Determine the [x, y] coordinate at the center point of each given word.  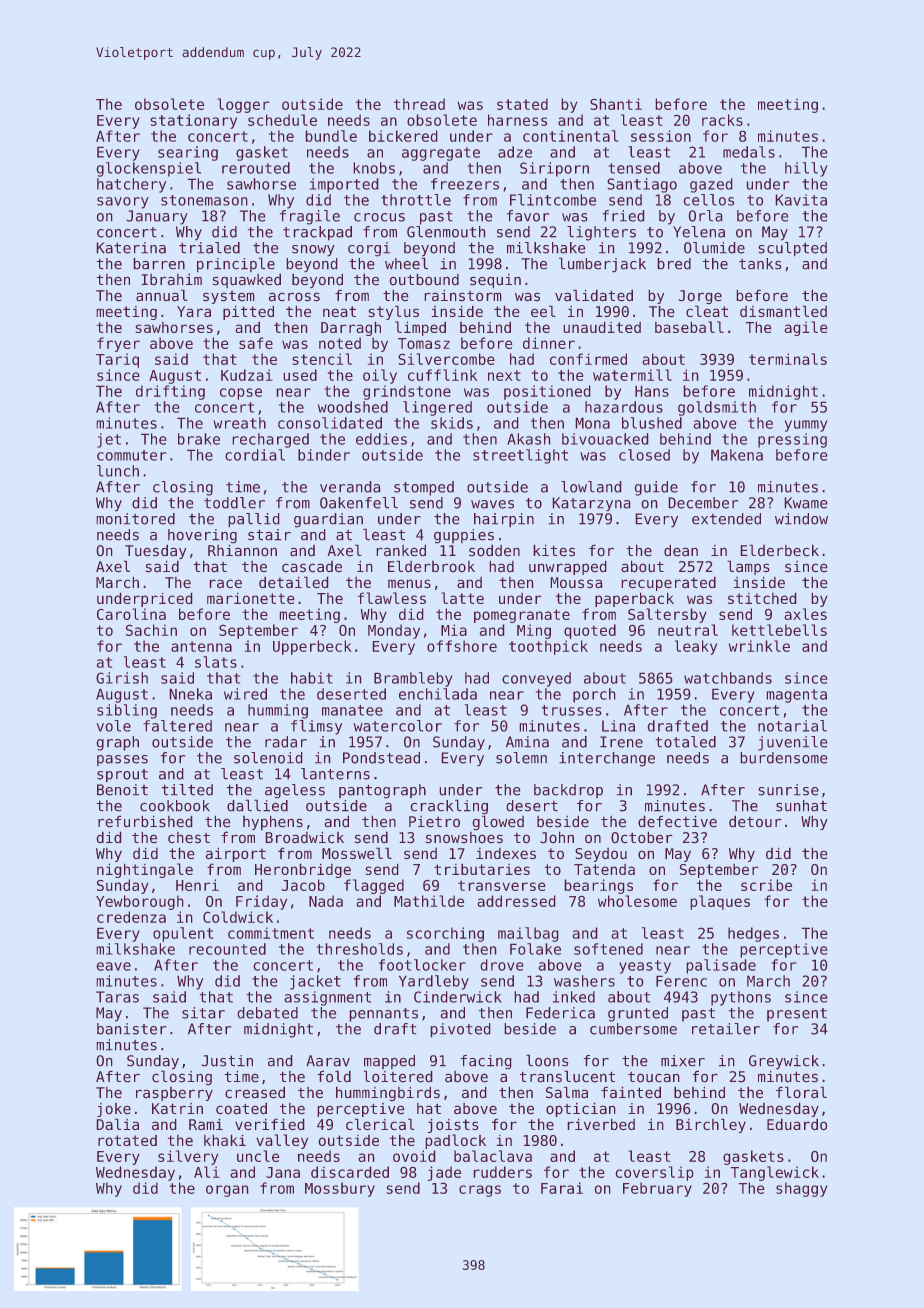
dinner [549, 343]
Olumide [714, 248]
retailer [726, 1029]
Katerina [131, 248]
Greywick [784, 1062]
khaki [225, 1140]
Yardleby [434, 982]
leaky [696, 647]
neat [339, 311]
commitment [271, 933]
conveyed [536, 679]
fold [334, 1076]
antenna [201, 646]
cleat [707, 311]
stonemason [204, 200]
